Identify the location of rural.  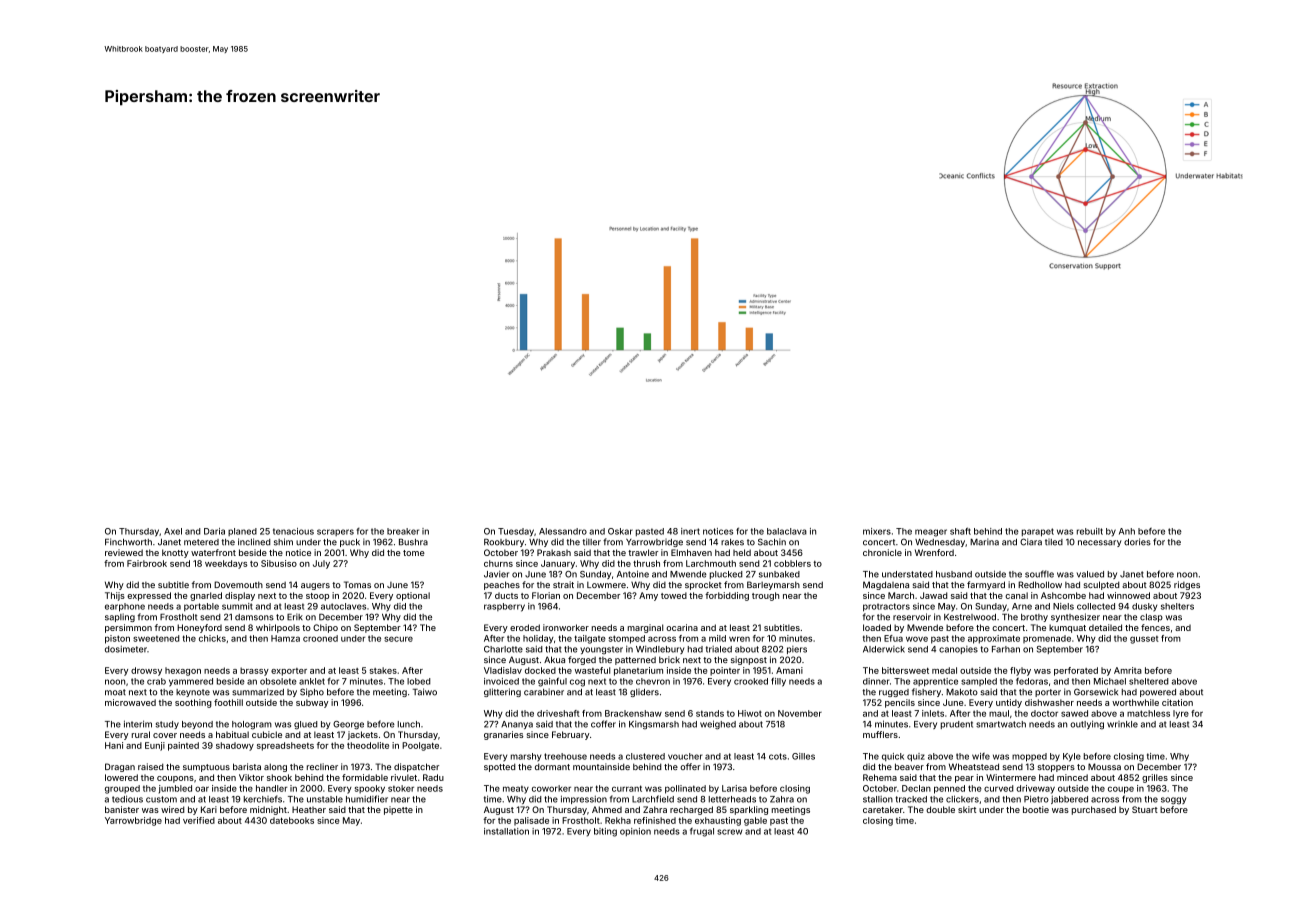
(141, 734).
